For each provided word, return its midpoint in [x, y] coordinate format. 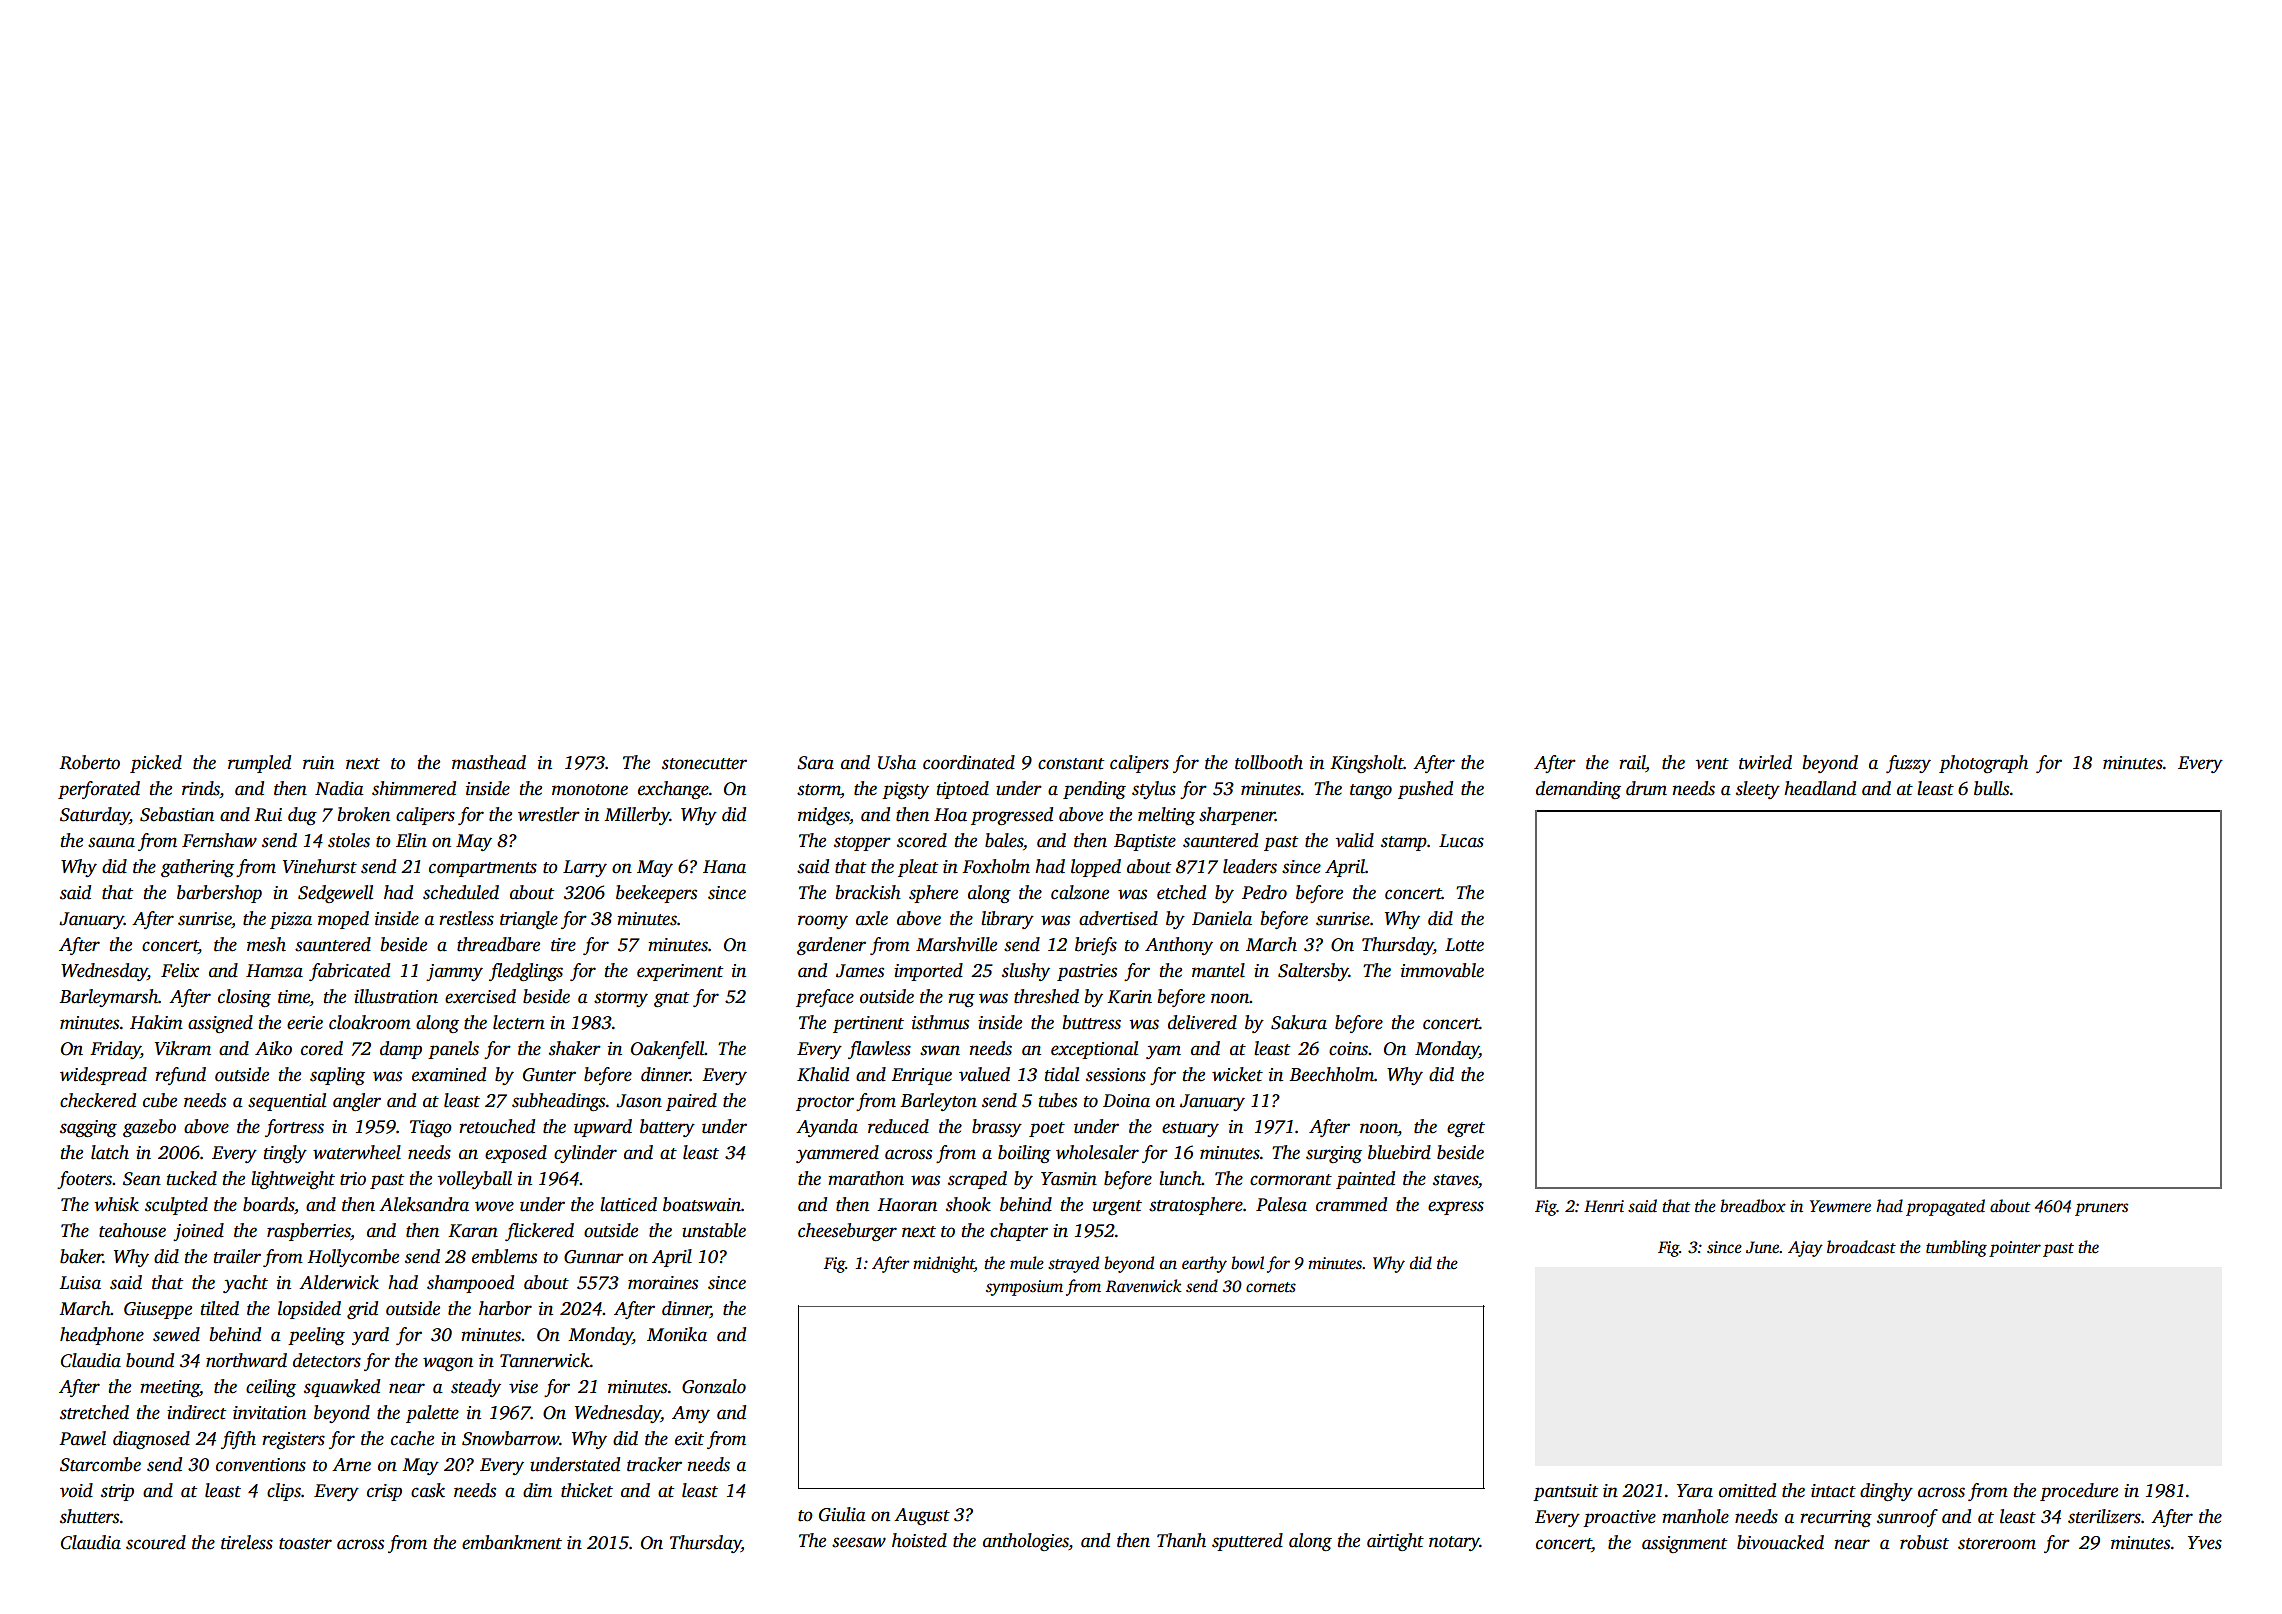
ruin [318, 763]
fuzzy [1908, 764]
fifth [238, 1440]
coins [1348, 1049]
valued [984, 1074]
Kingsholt [1367, 764]
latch [110, 1152]
